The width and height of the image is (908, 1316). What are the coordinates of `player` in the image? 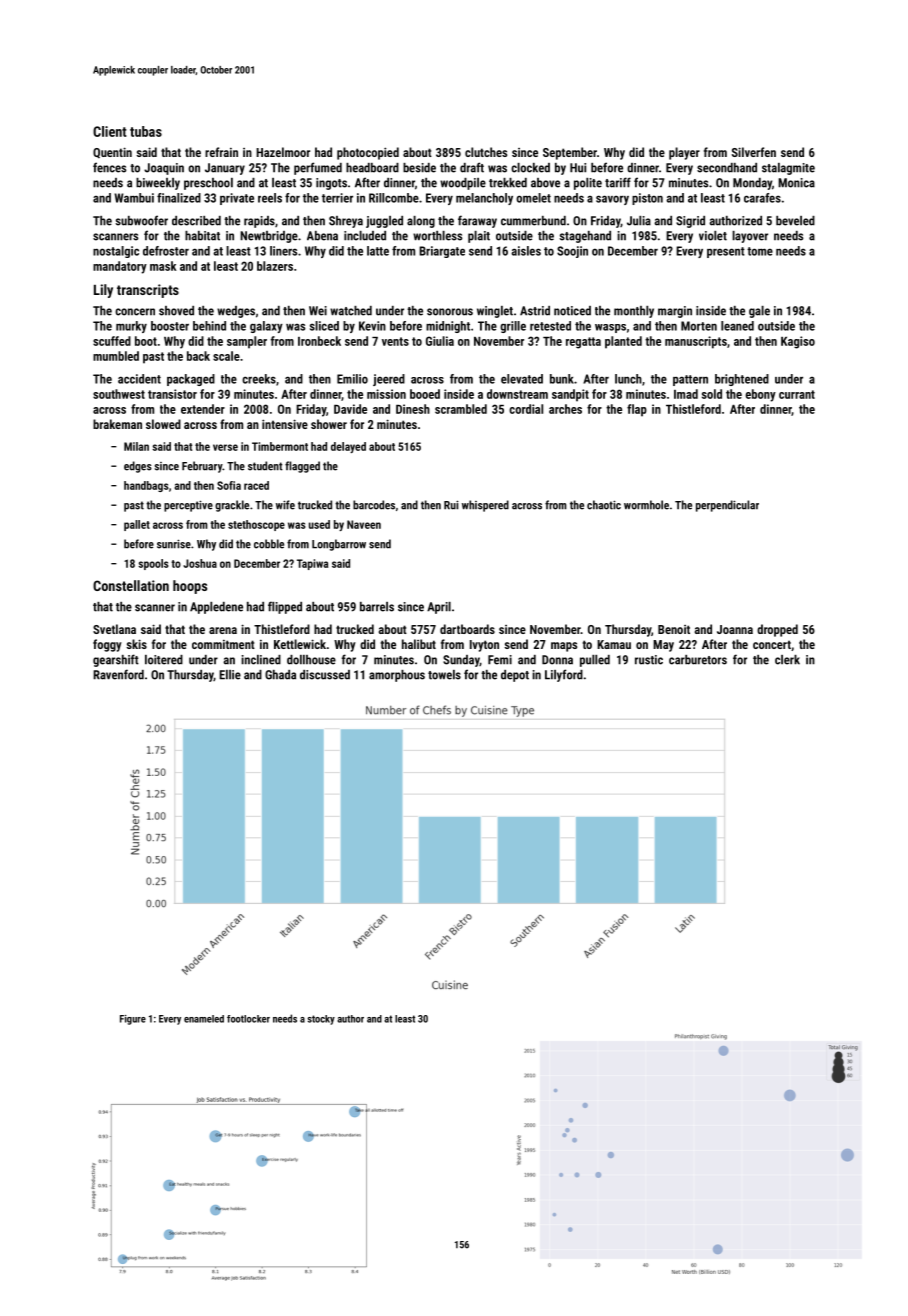 It's located at (684, 153).
